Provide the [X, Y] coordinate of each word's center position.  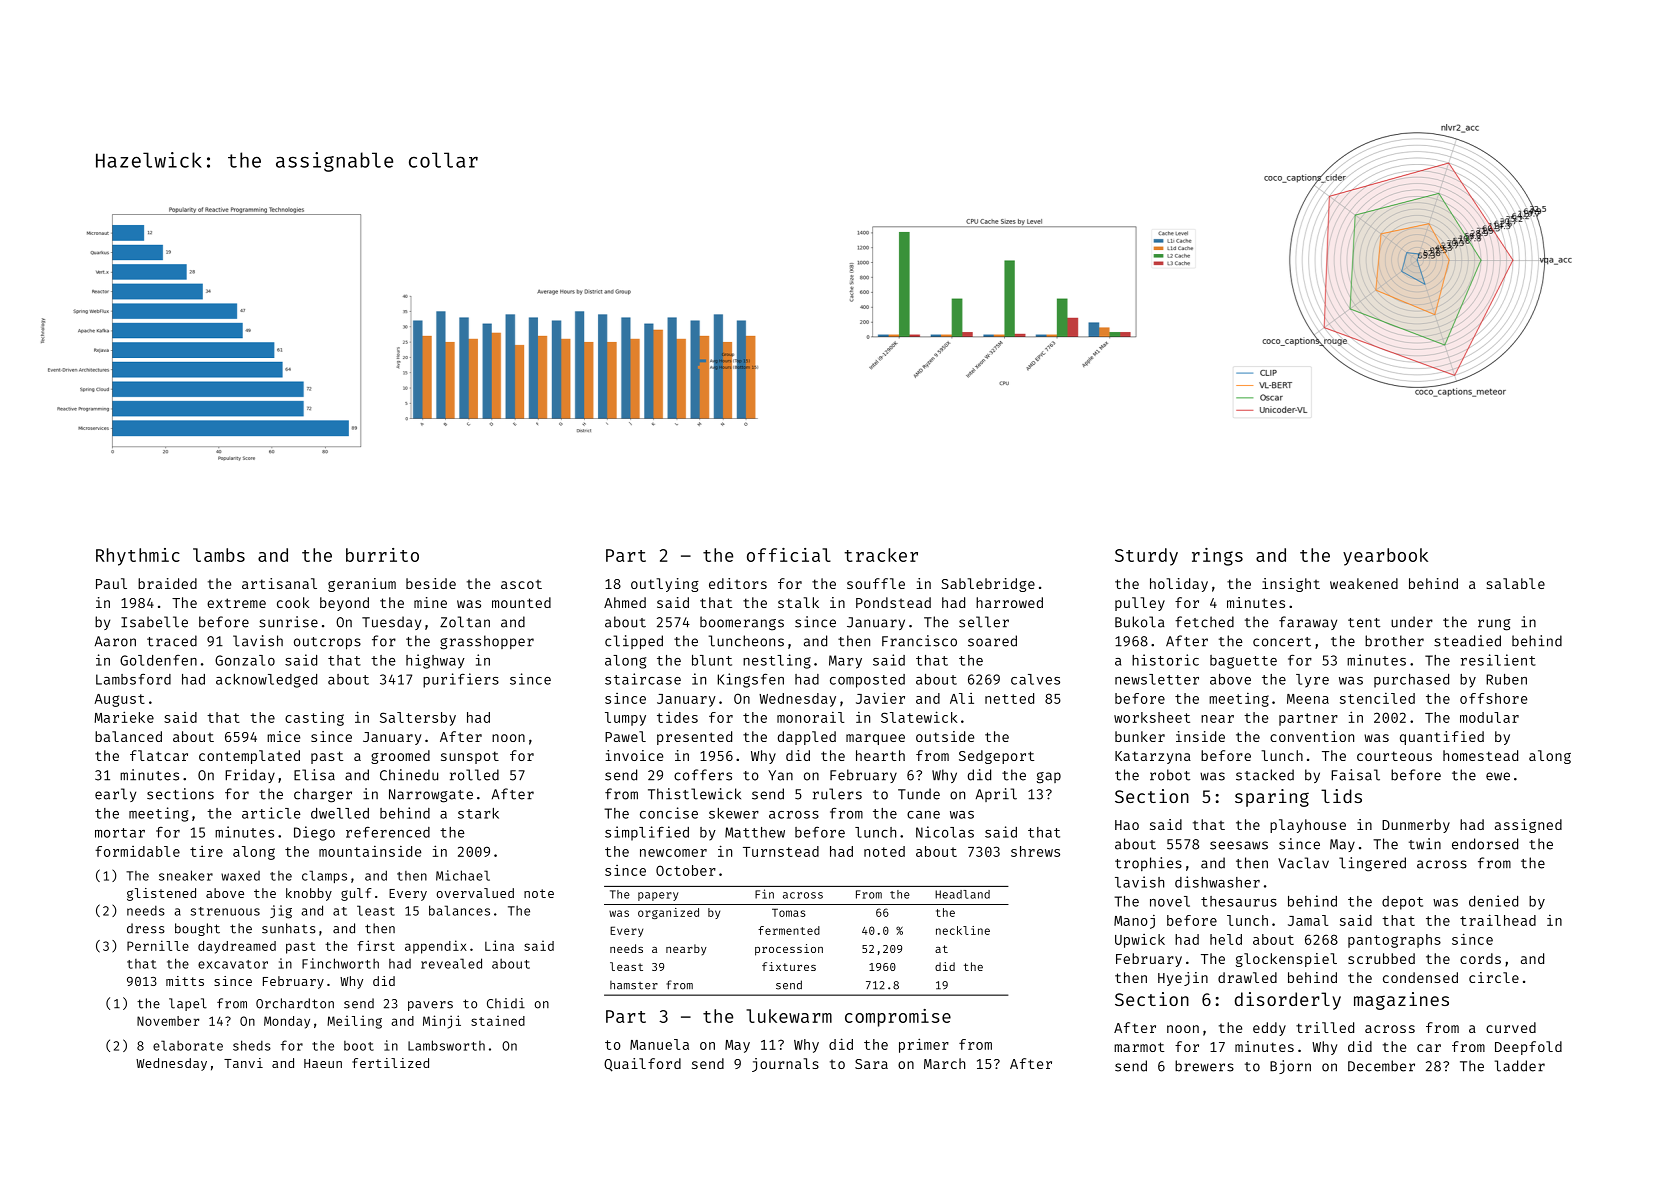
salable [1515, 583]
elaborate [188, 1045]
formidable [137, 851]
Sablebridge [988, 585]
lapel [188, 1004]
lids [1341, 796]
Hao [1127, 825]
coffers [703, 775]
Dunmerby [1416, 826]
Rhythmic [138, 557]
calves [1035, 679]
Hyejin [1183, 979]
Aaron [115, 641]
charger [323, 795]
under [1412, 622]
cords [1480, 958]
